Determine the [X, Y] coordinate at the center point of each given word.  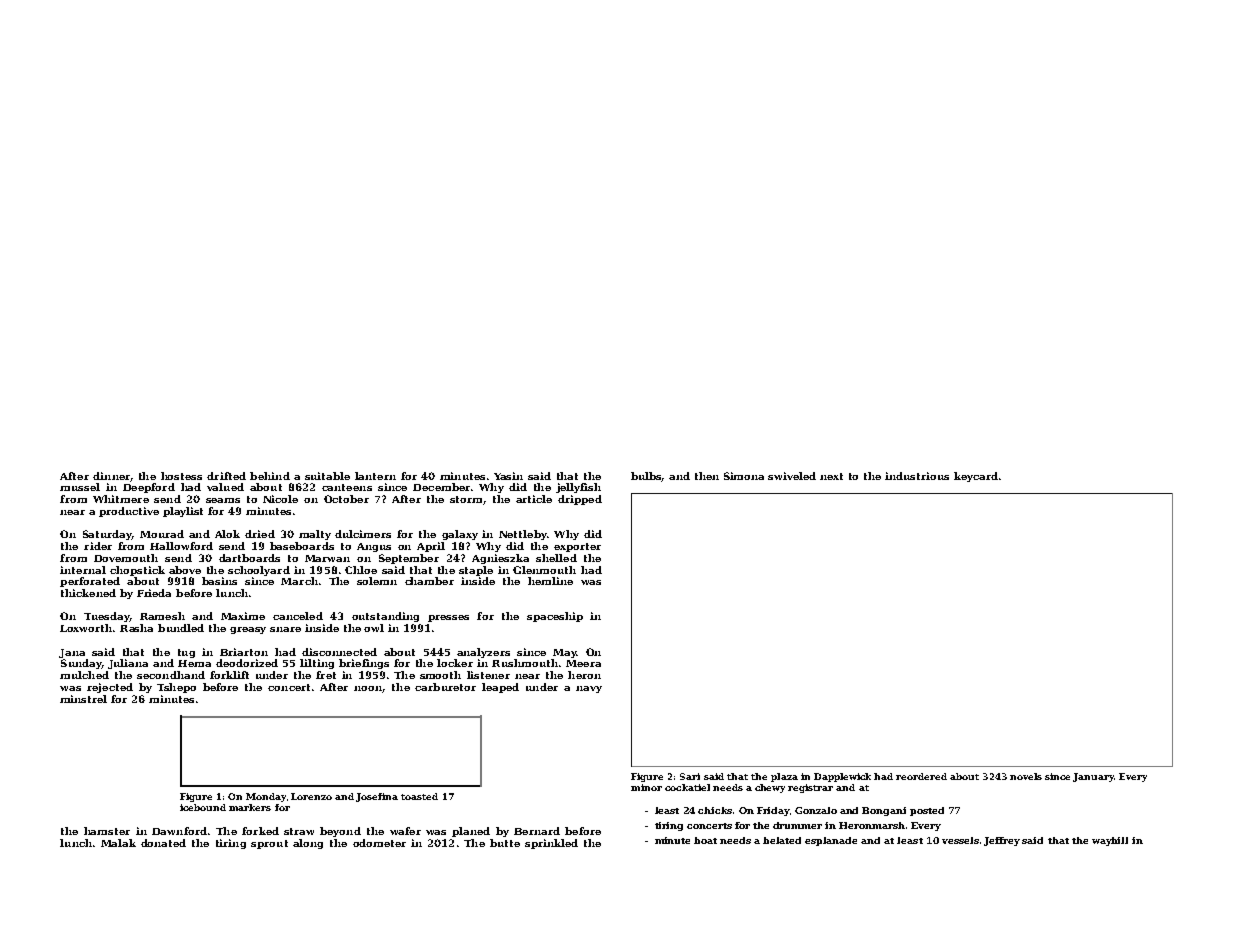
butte [505, 843]
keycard [976, 477]
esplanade [831, 841]
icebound [203, 807]
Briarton [244, 652]
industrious [917, 476]
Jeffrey [1002, 841]
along [308, 844]
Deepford [149, 488]
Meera [583, 663]
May [565, 653]
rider [98, 546]
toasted [419, 796]
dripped [580, 500]
